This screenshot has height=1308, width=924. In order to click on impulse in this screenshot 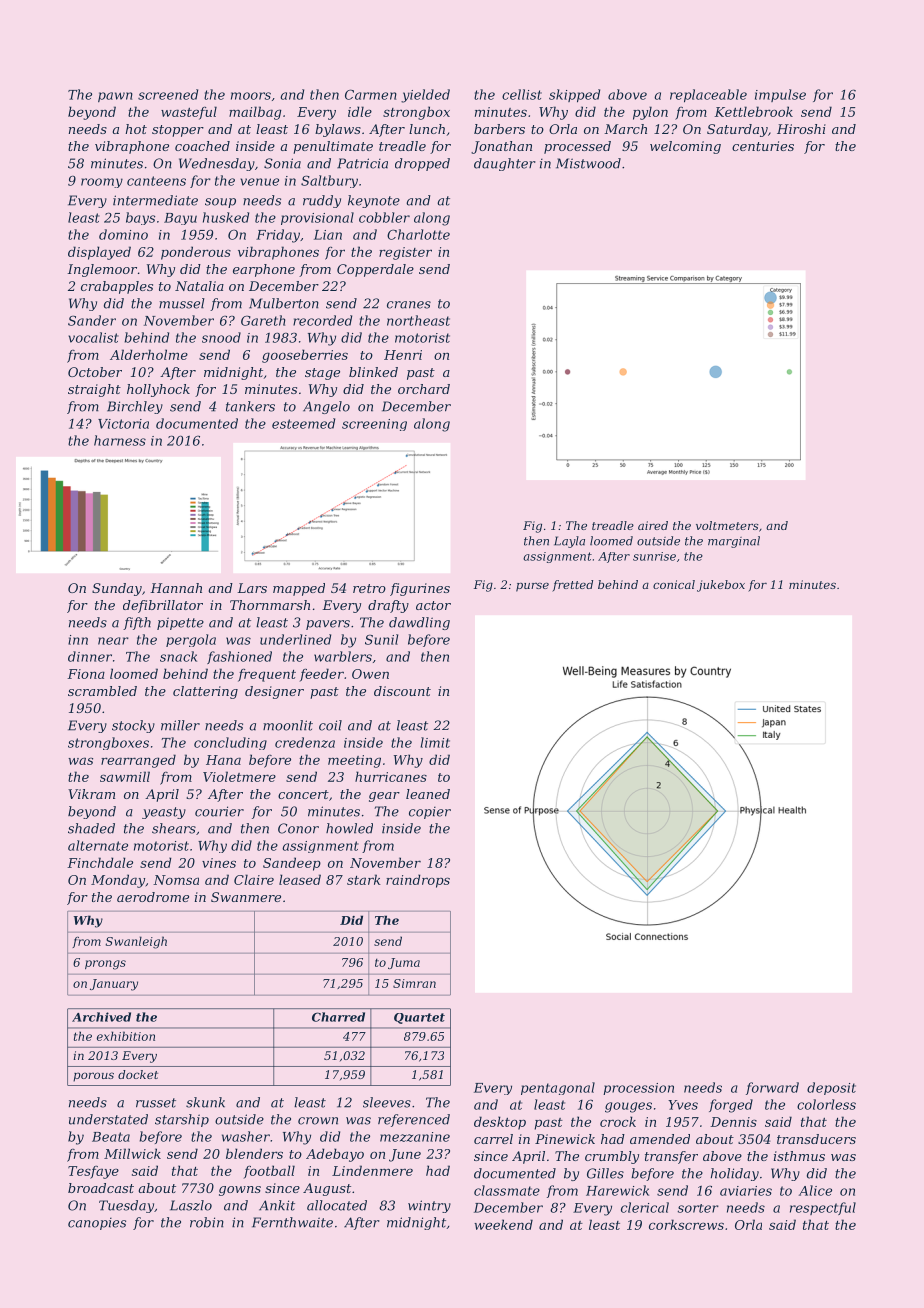, I will do `click(780, 95)`.
